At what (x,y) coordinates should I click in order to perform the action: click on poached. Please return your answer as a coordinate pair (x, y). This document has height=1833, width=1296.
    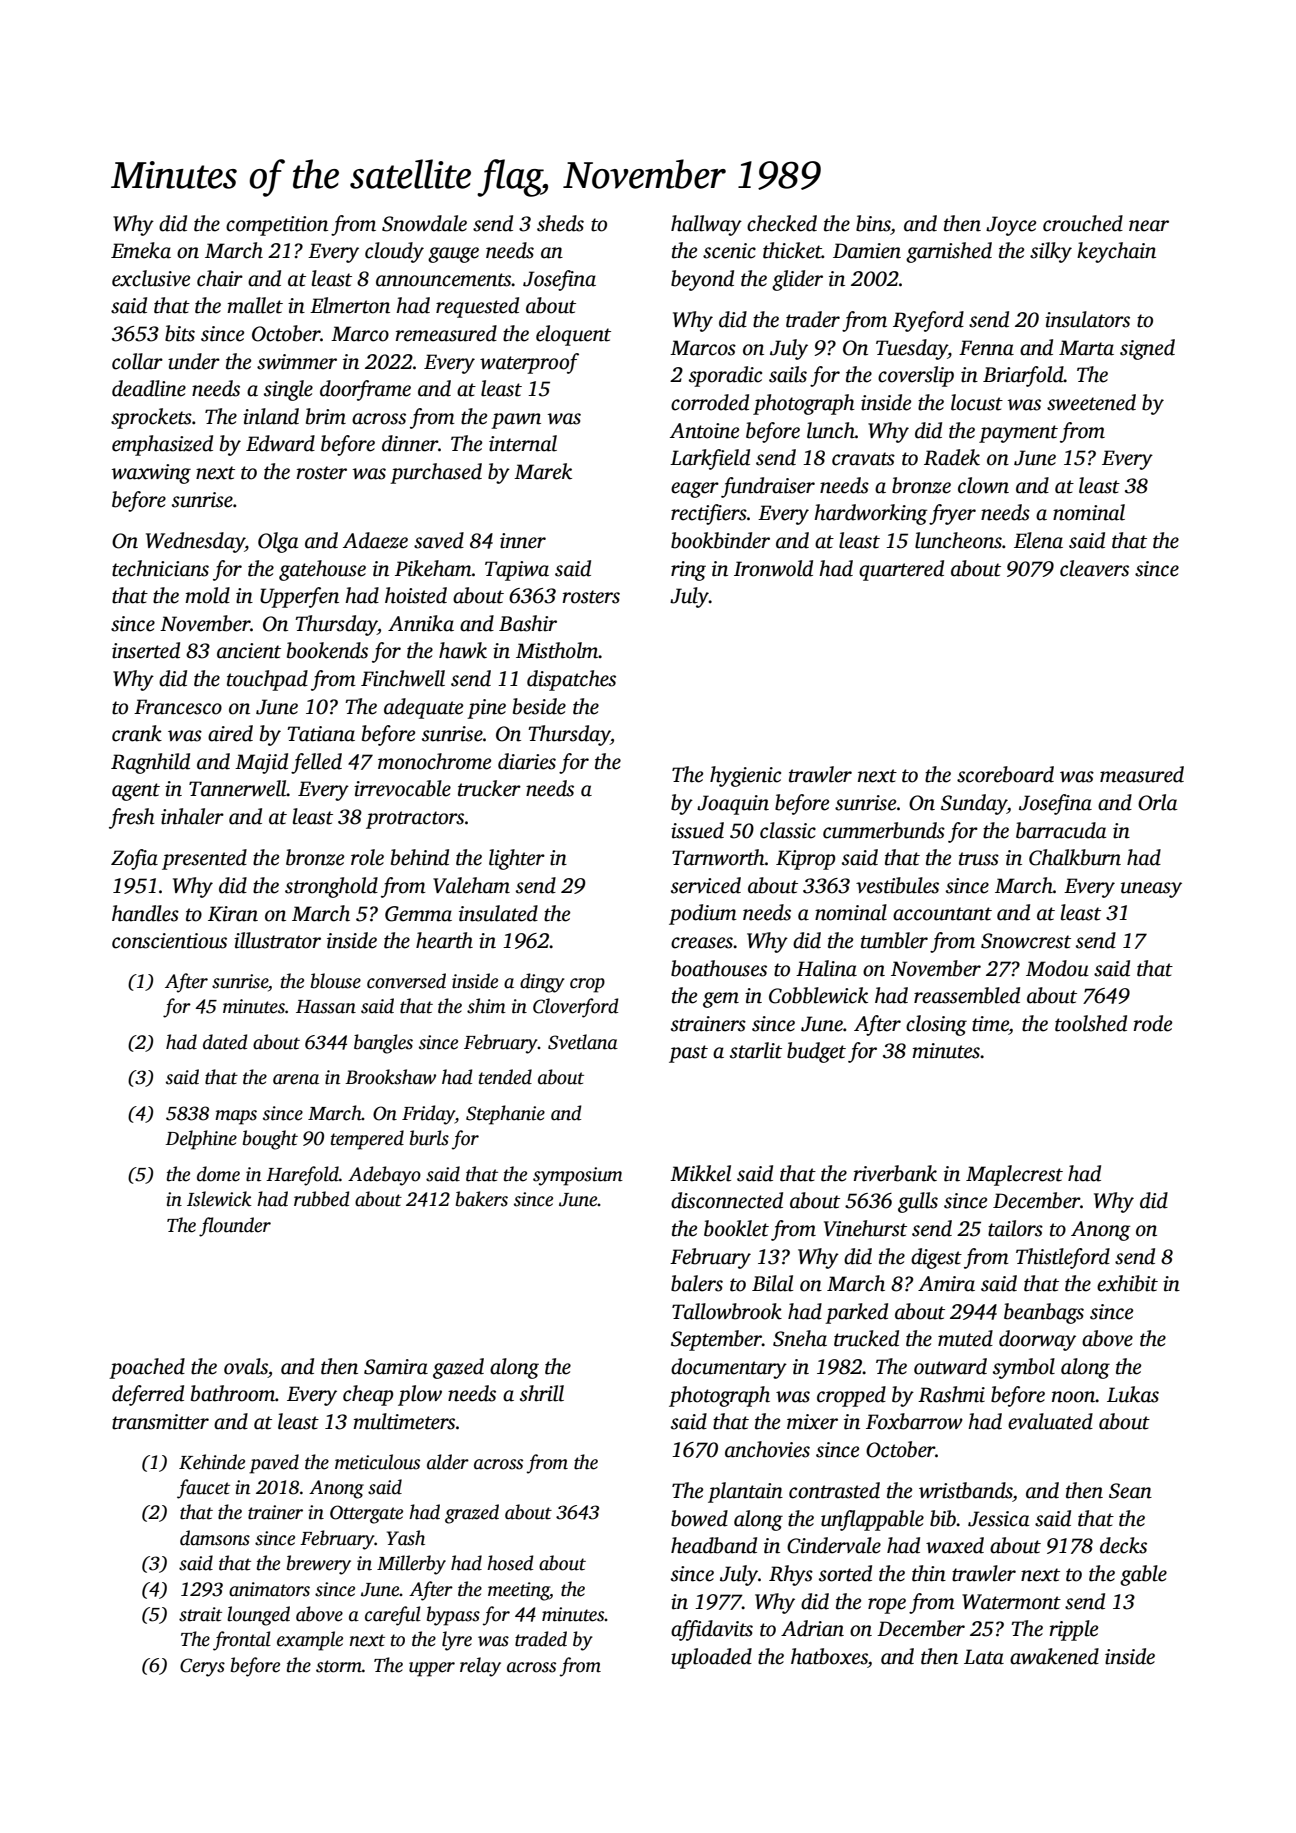
    Looking at the image, I should click on (147, 1368).
